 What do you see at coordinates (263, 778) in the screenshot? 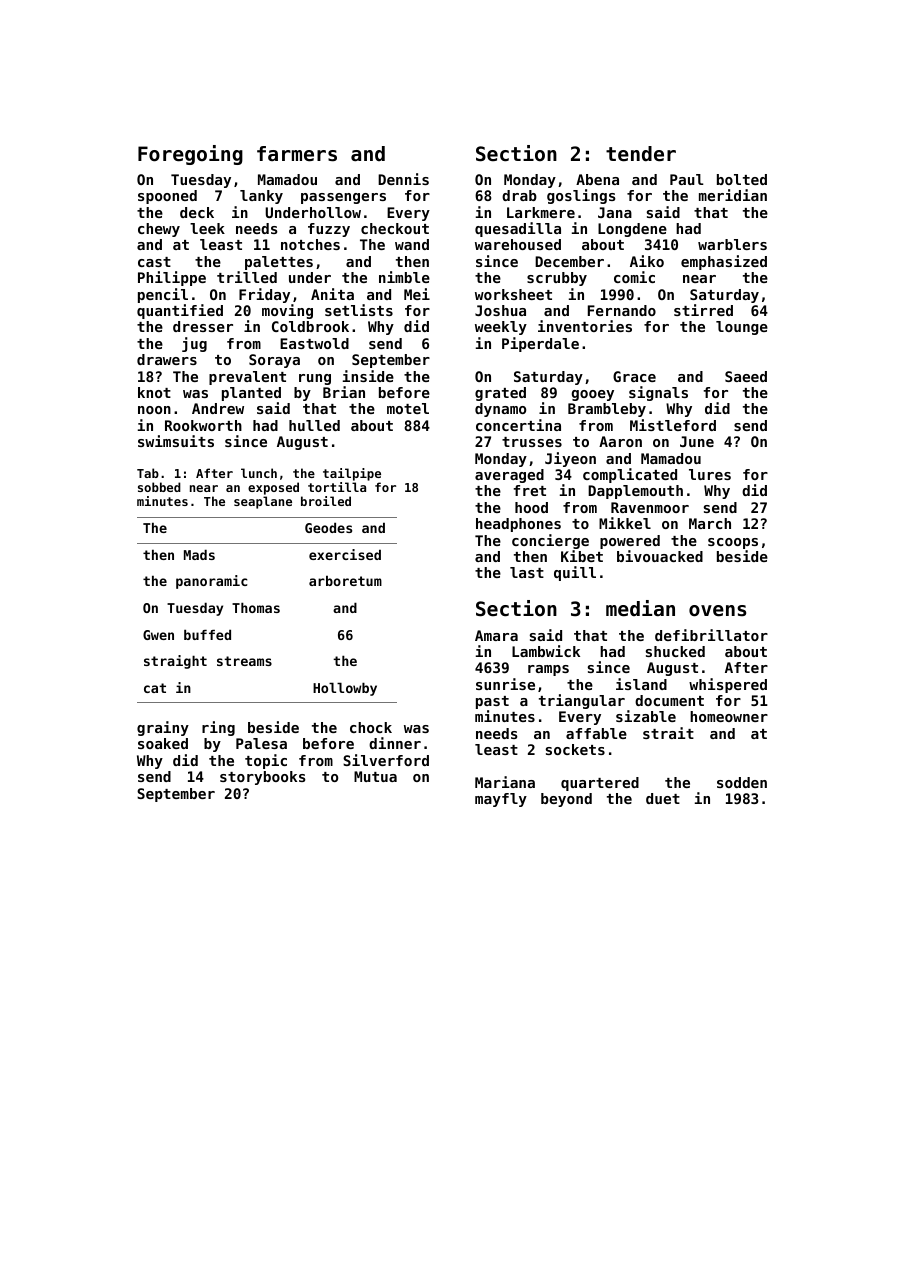
I see `storybooks` at bounding box center [263, 778].
